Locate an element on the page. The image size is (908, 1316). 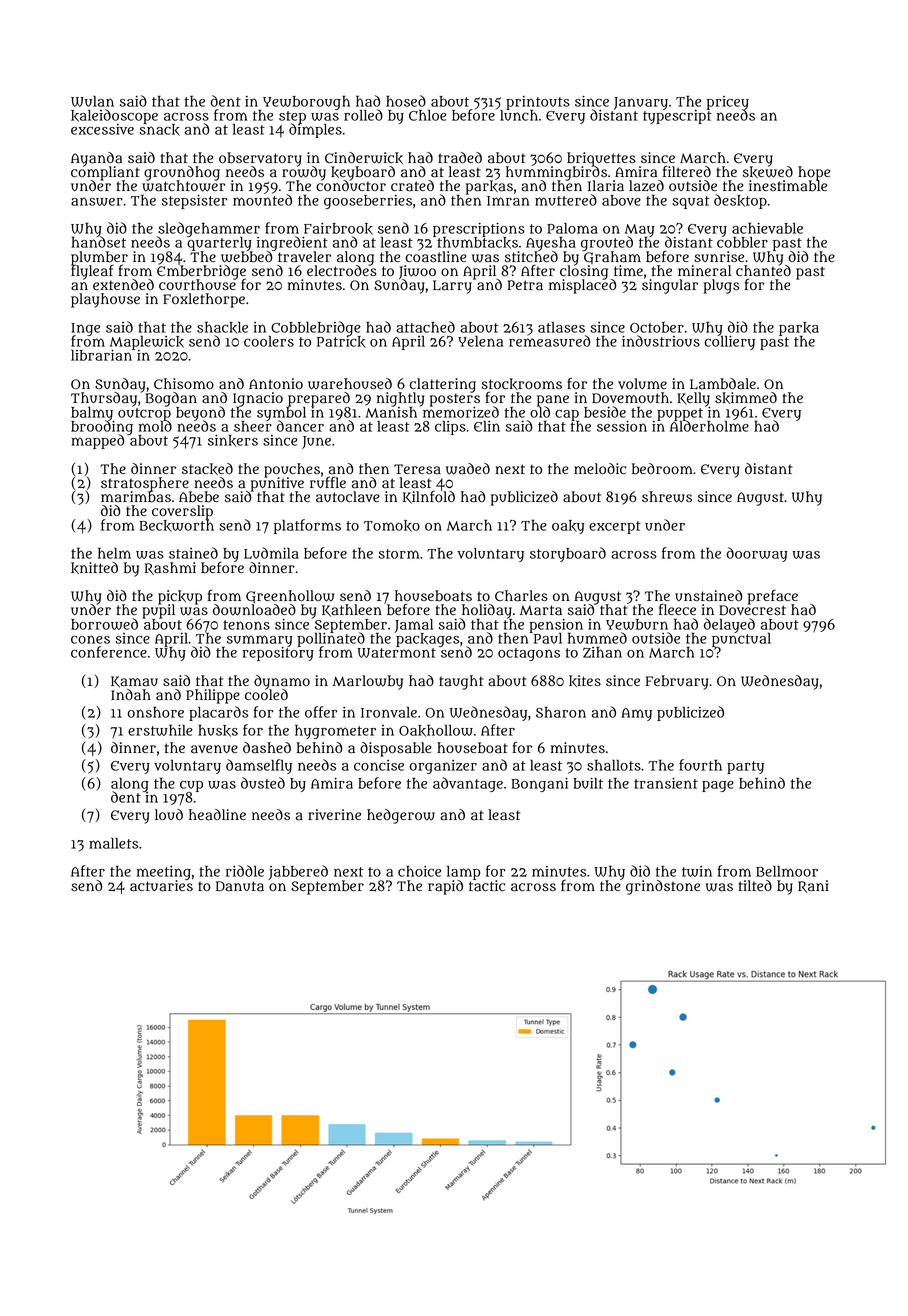
hosed is located at coordinates (406, 101).
